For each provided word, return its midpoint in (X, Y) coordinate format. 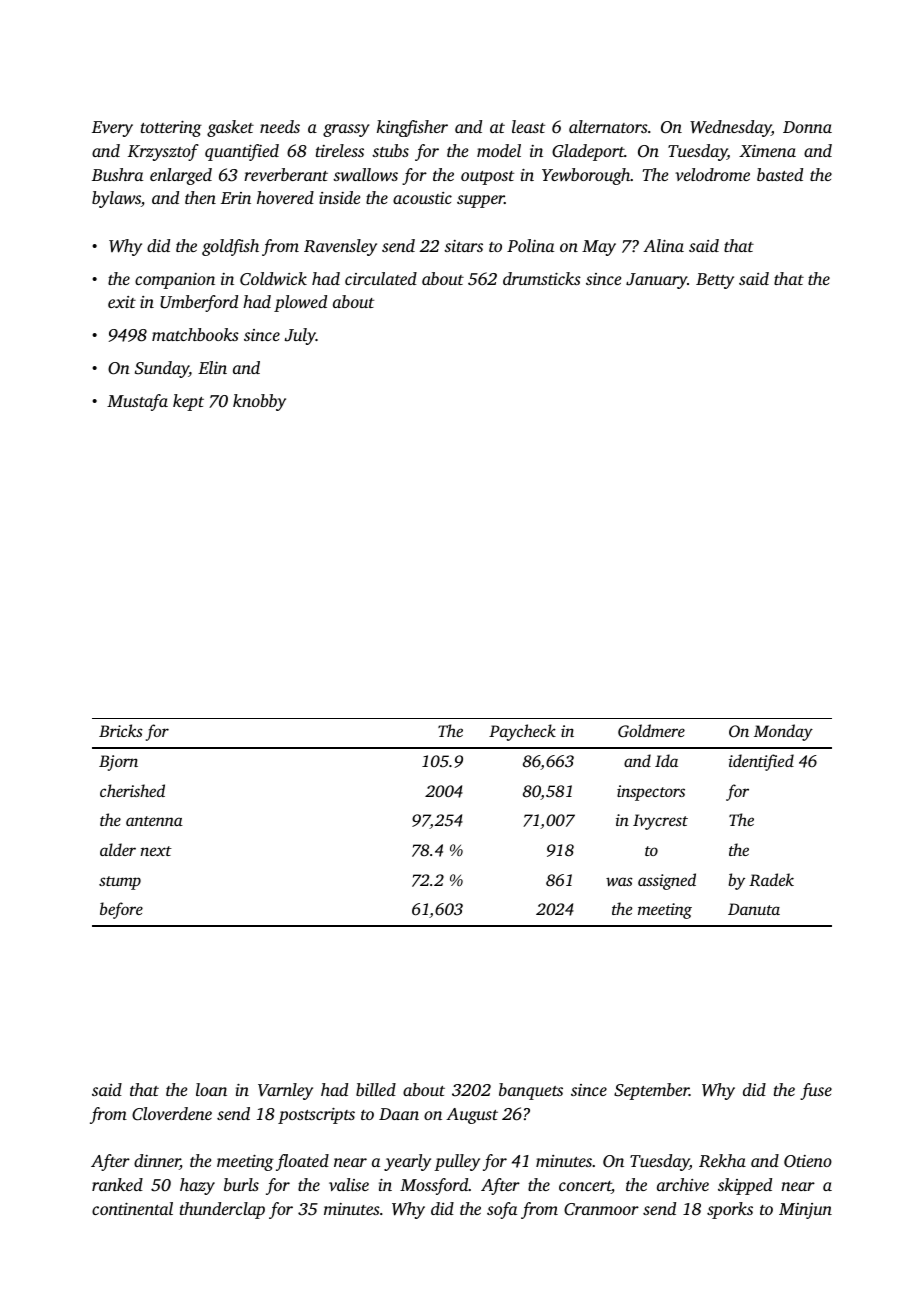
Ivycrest (660, 822)
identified (761, 762)
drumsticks (542, 278)
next (156, 851)
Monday (783, 732)
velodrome (712, 174)
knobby (259, 402)
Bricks (121, 730)
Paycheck (522, 732)
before (121, 910)
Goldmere (651, 730)
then (200, 197)
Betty (715, 281)
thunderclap (222, 1210)
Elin (212, 367)
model (499, 150)
